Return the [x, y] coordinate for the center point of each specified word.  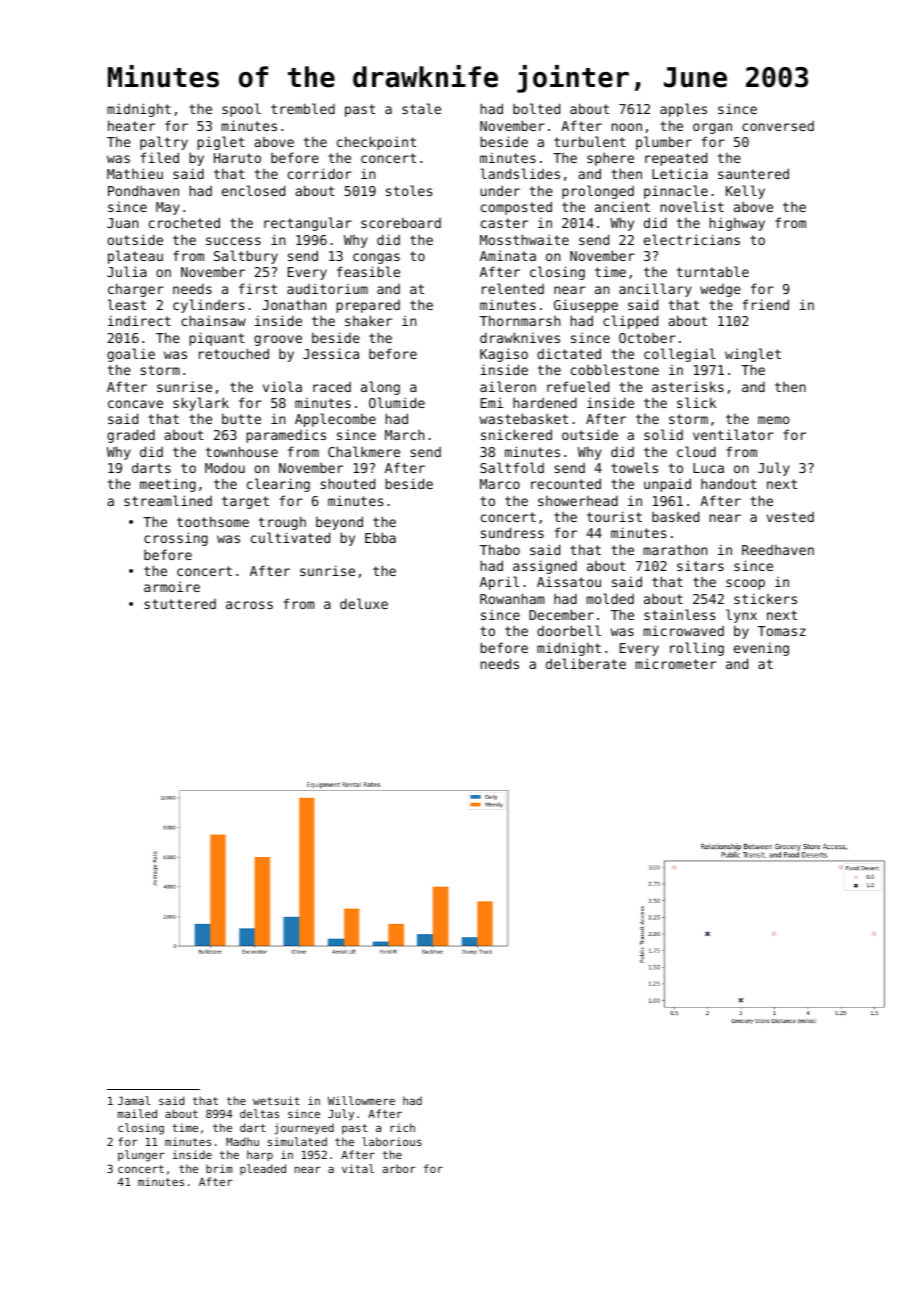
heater [131, 125]
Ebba [380, 537]
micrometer [675, 663]
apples [683, 110]
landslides [520, 173]
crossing [176, 539]
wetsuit [276, 1100]
